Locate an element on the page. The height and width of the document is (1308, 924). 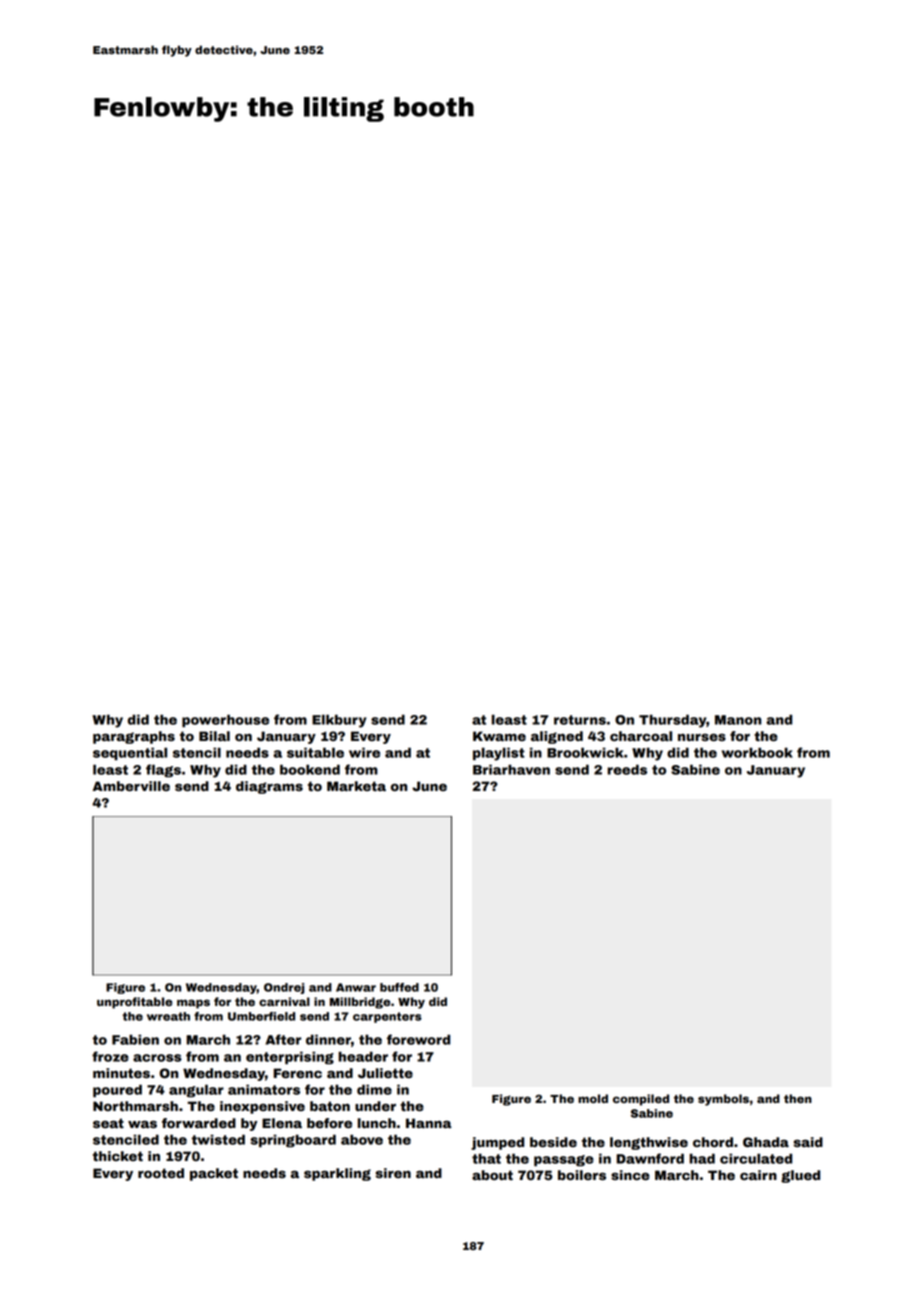
compiled is located at coordinates (641, 1100).
